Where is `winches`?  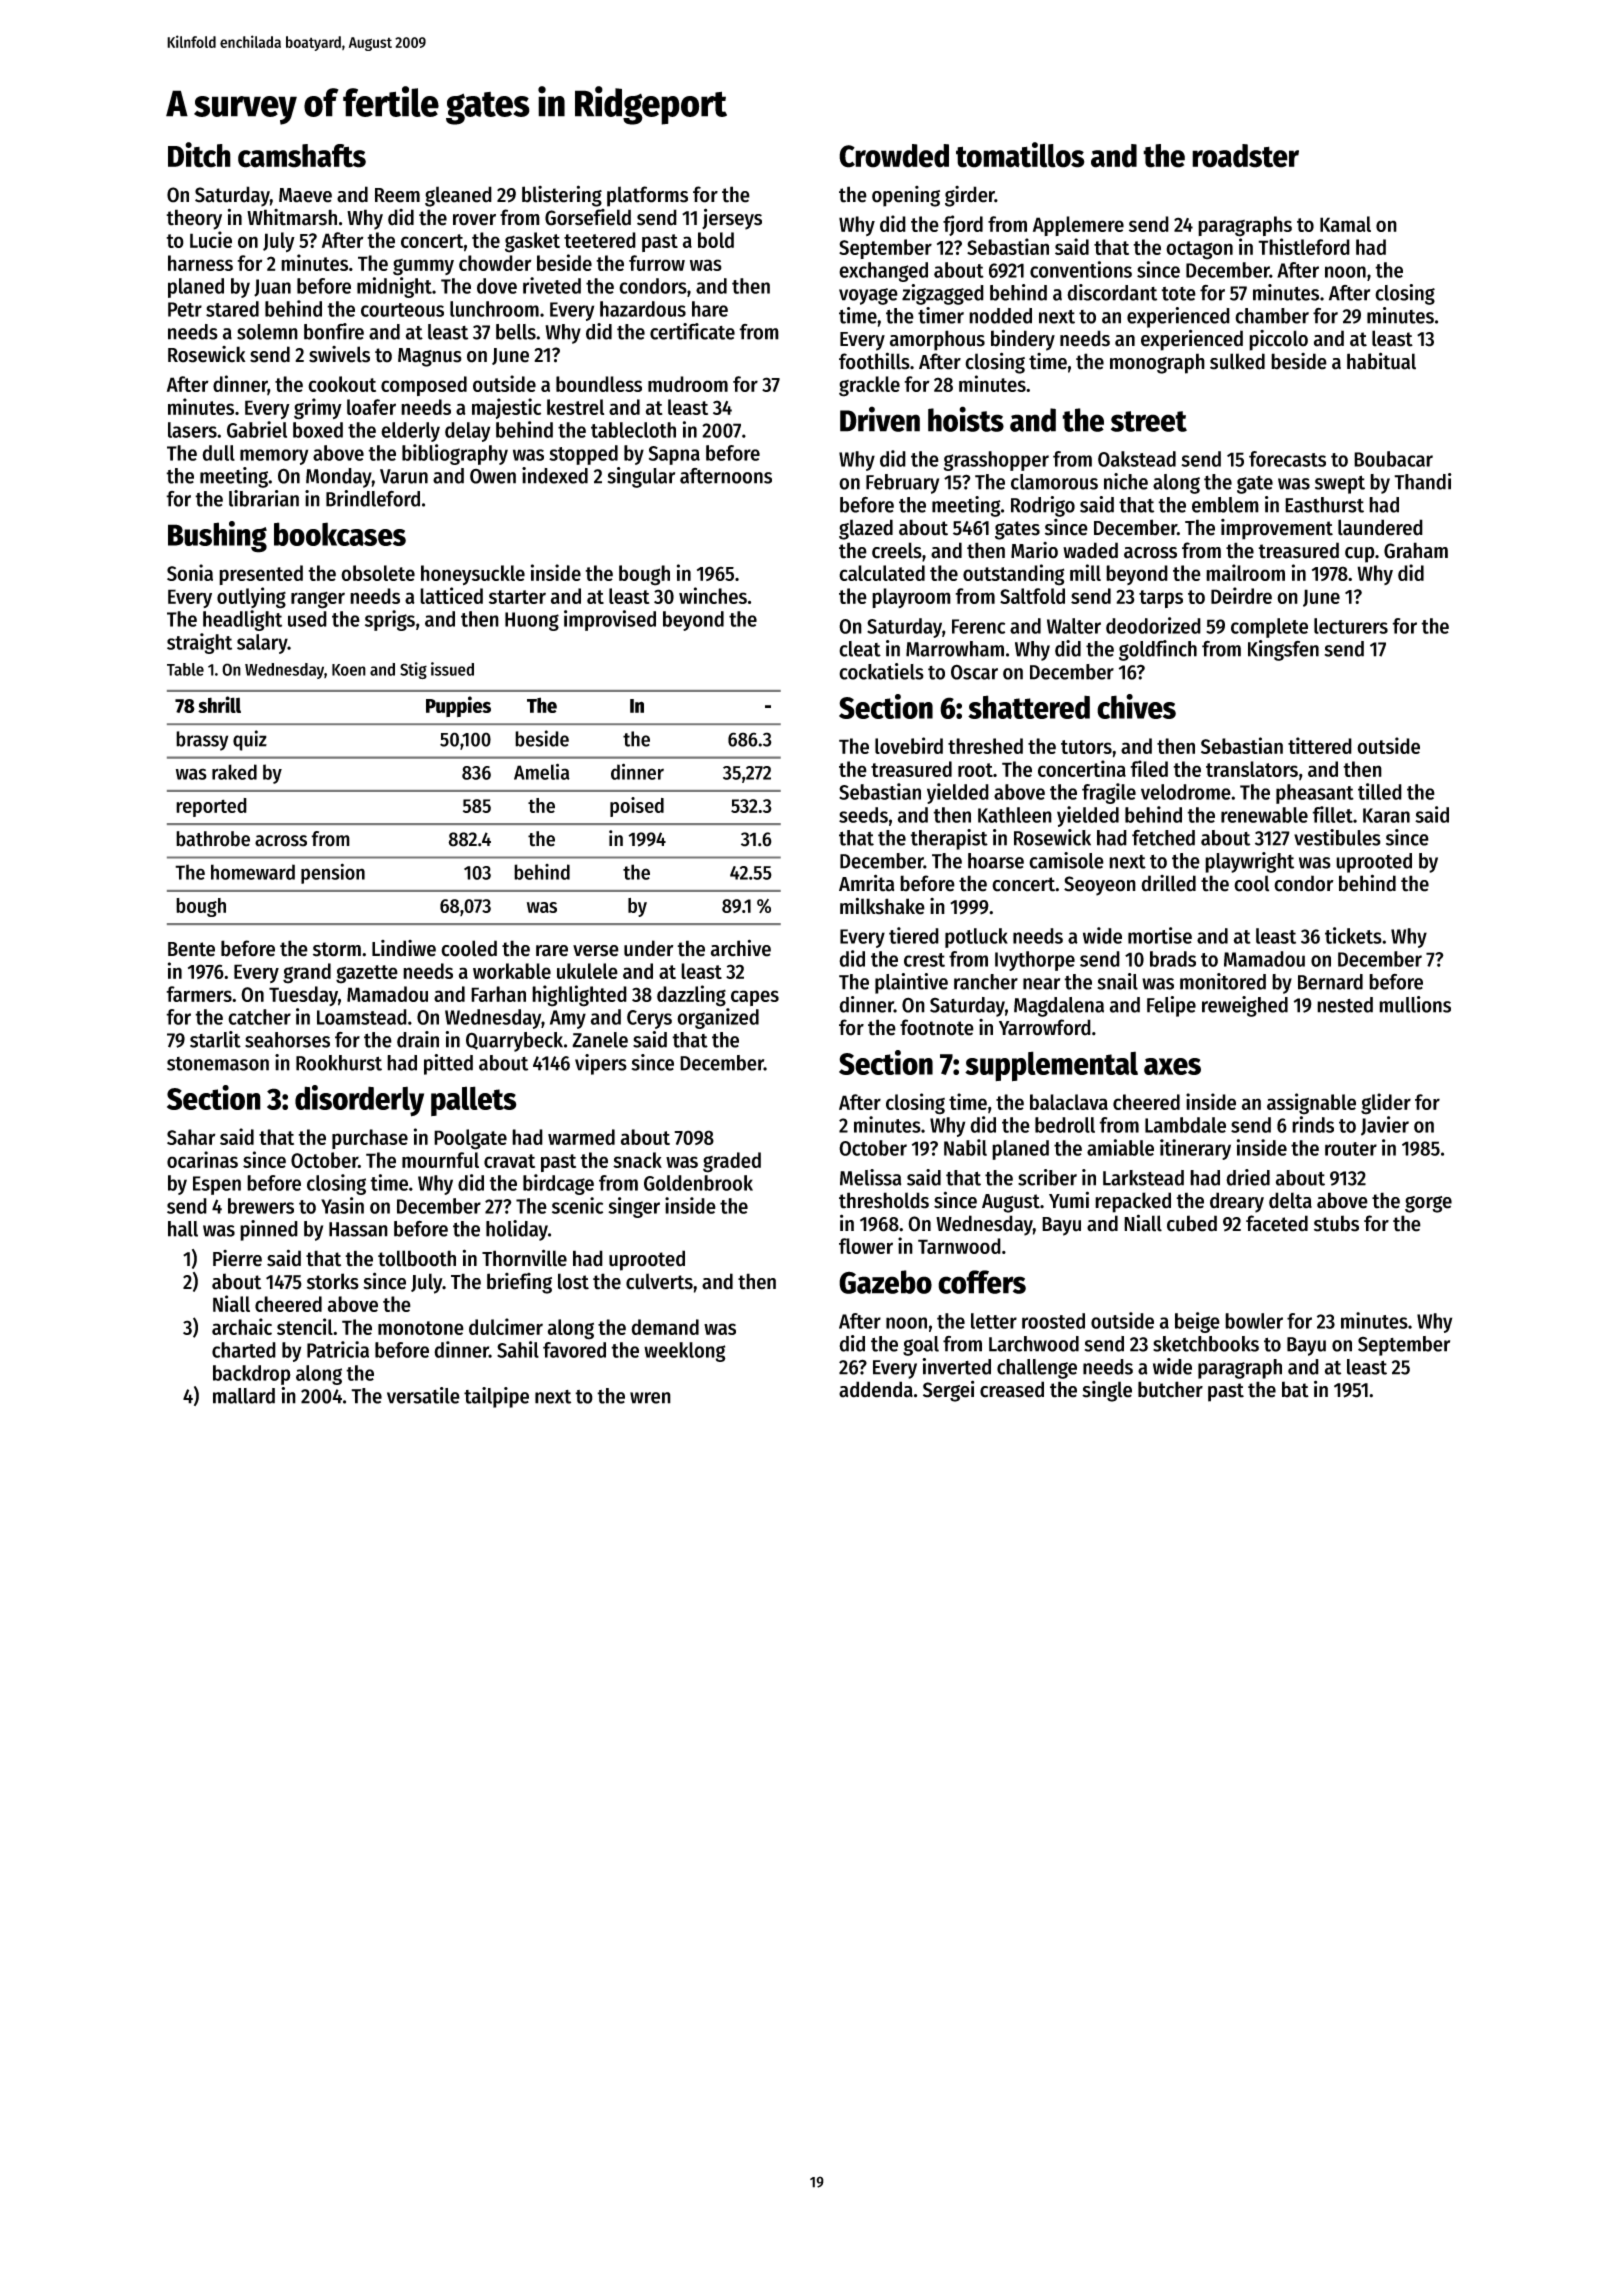 winches is located at coordinates (713, 595).
